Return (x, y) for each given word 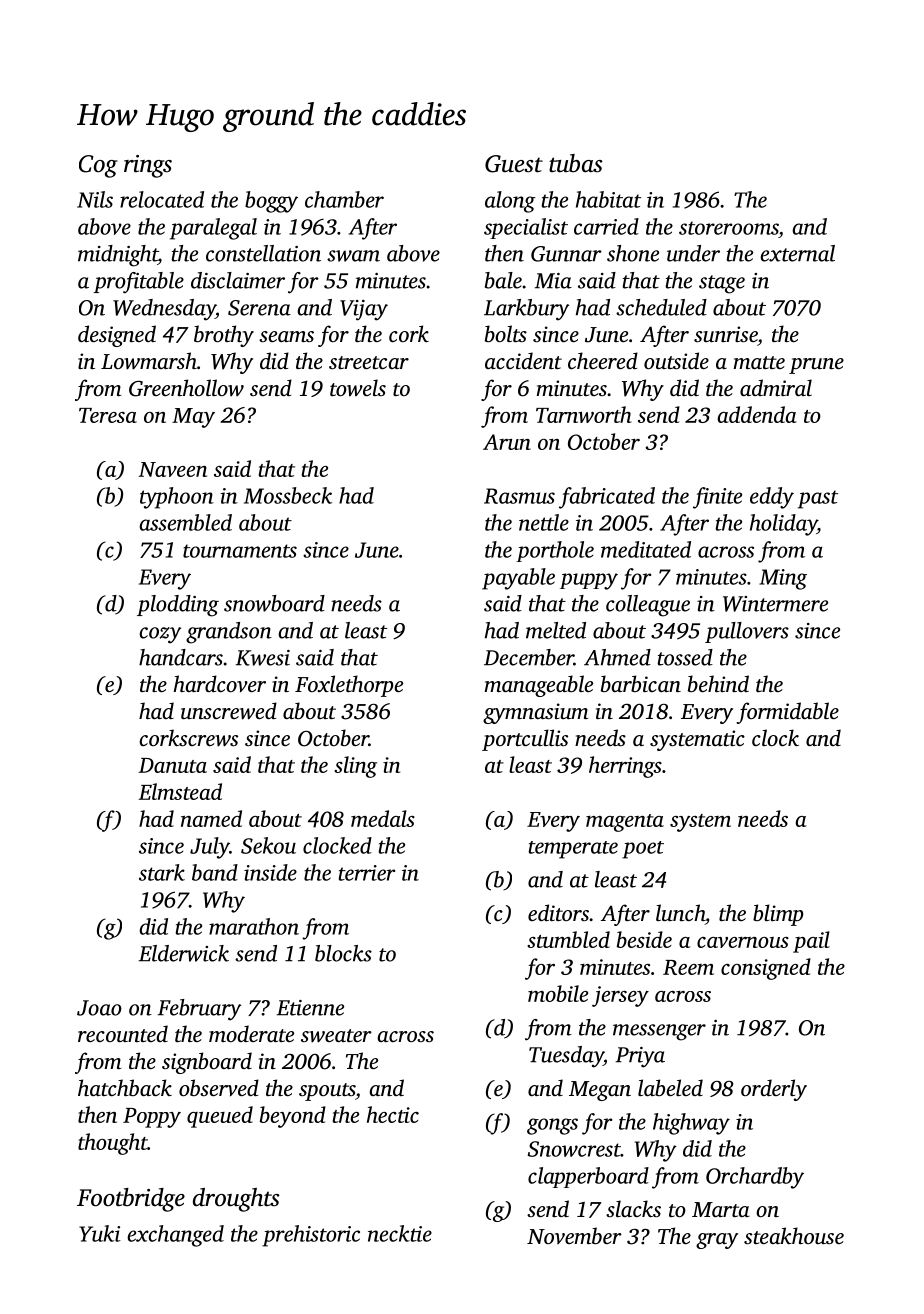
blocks (343, 953)
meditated (646, 549)
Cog (98, 166)
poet (643, 850)
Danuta (172, 765)
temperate (573, 850)
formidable (788, 713)
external (797, 253)
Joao (99, 1008)
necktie (400, 1233)
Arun (507, 442)
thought (113, 1144)
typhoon (177, 498)
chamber (344, 199)
